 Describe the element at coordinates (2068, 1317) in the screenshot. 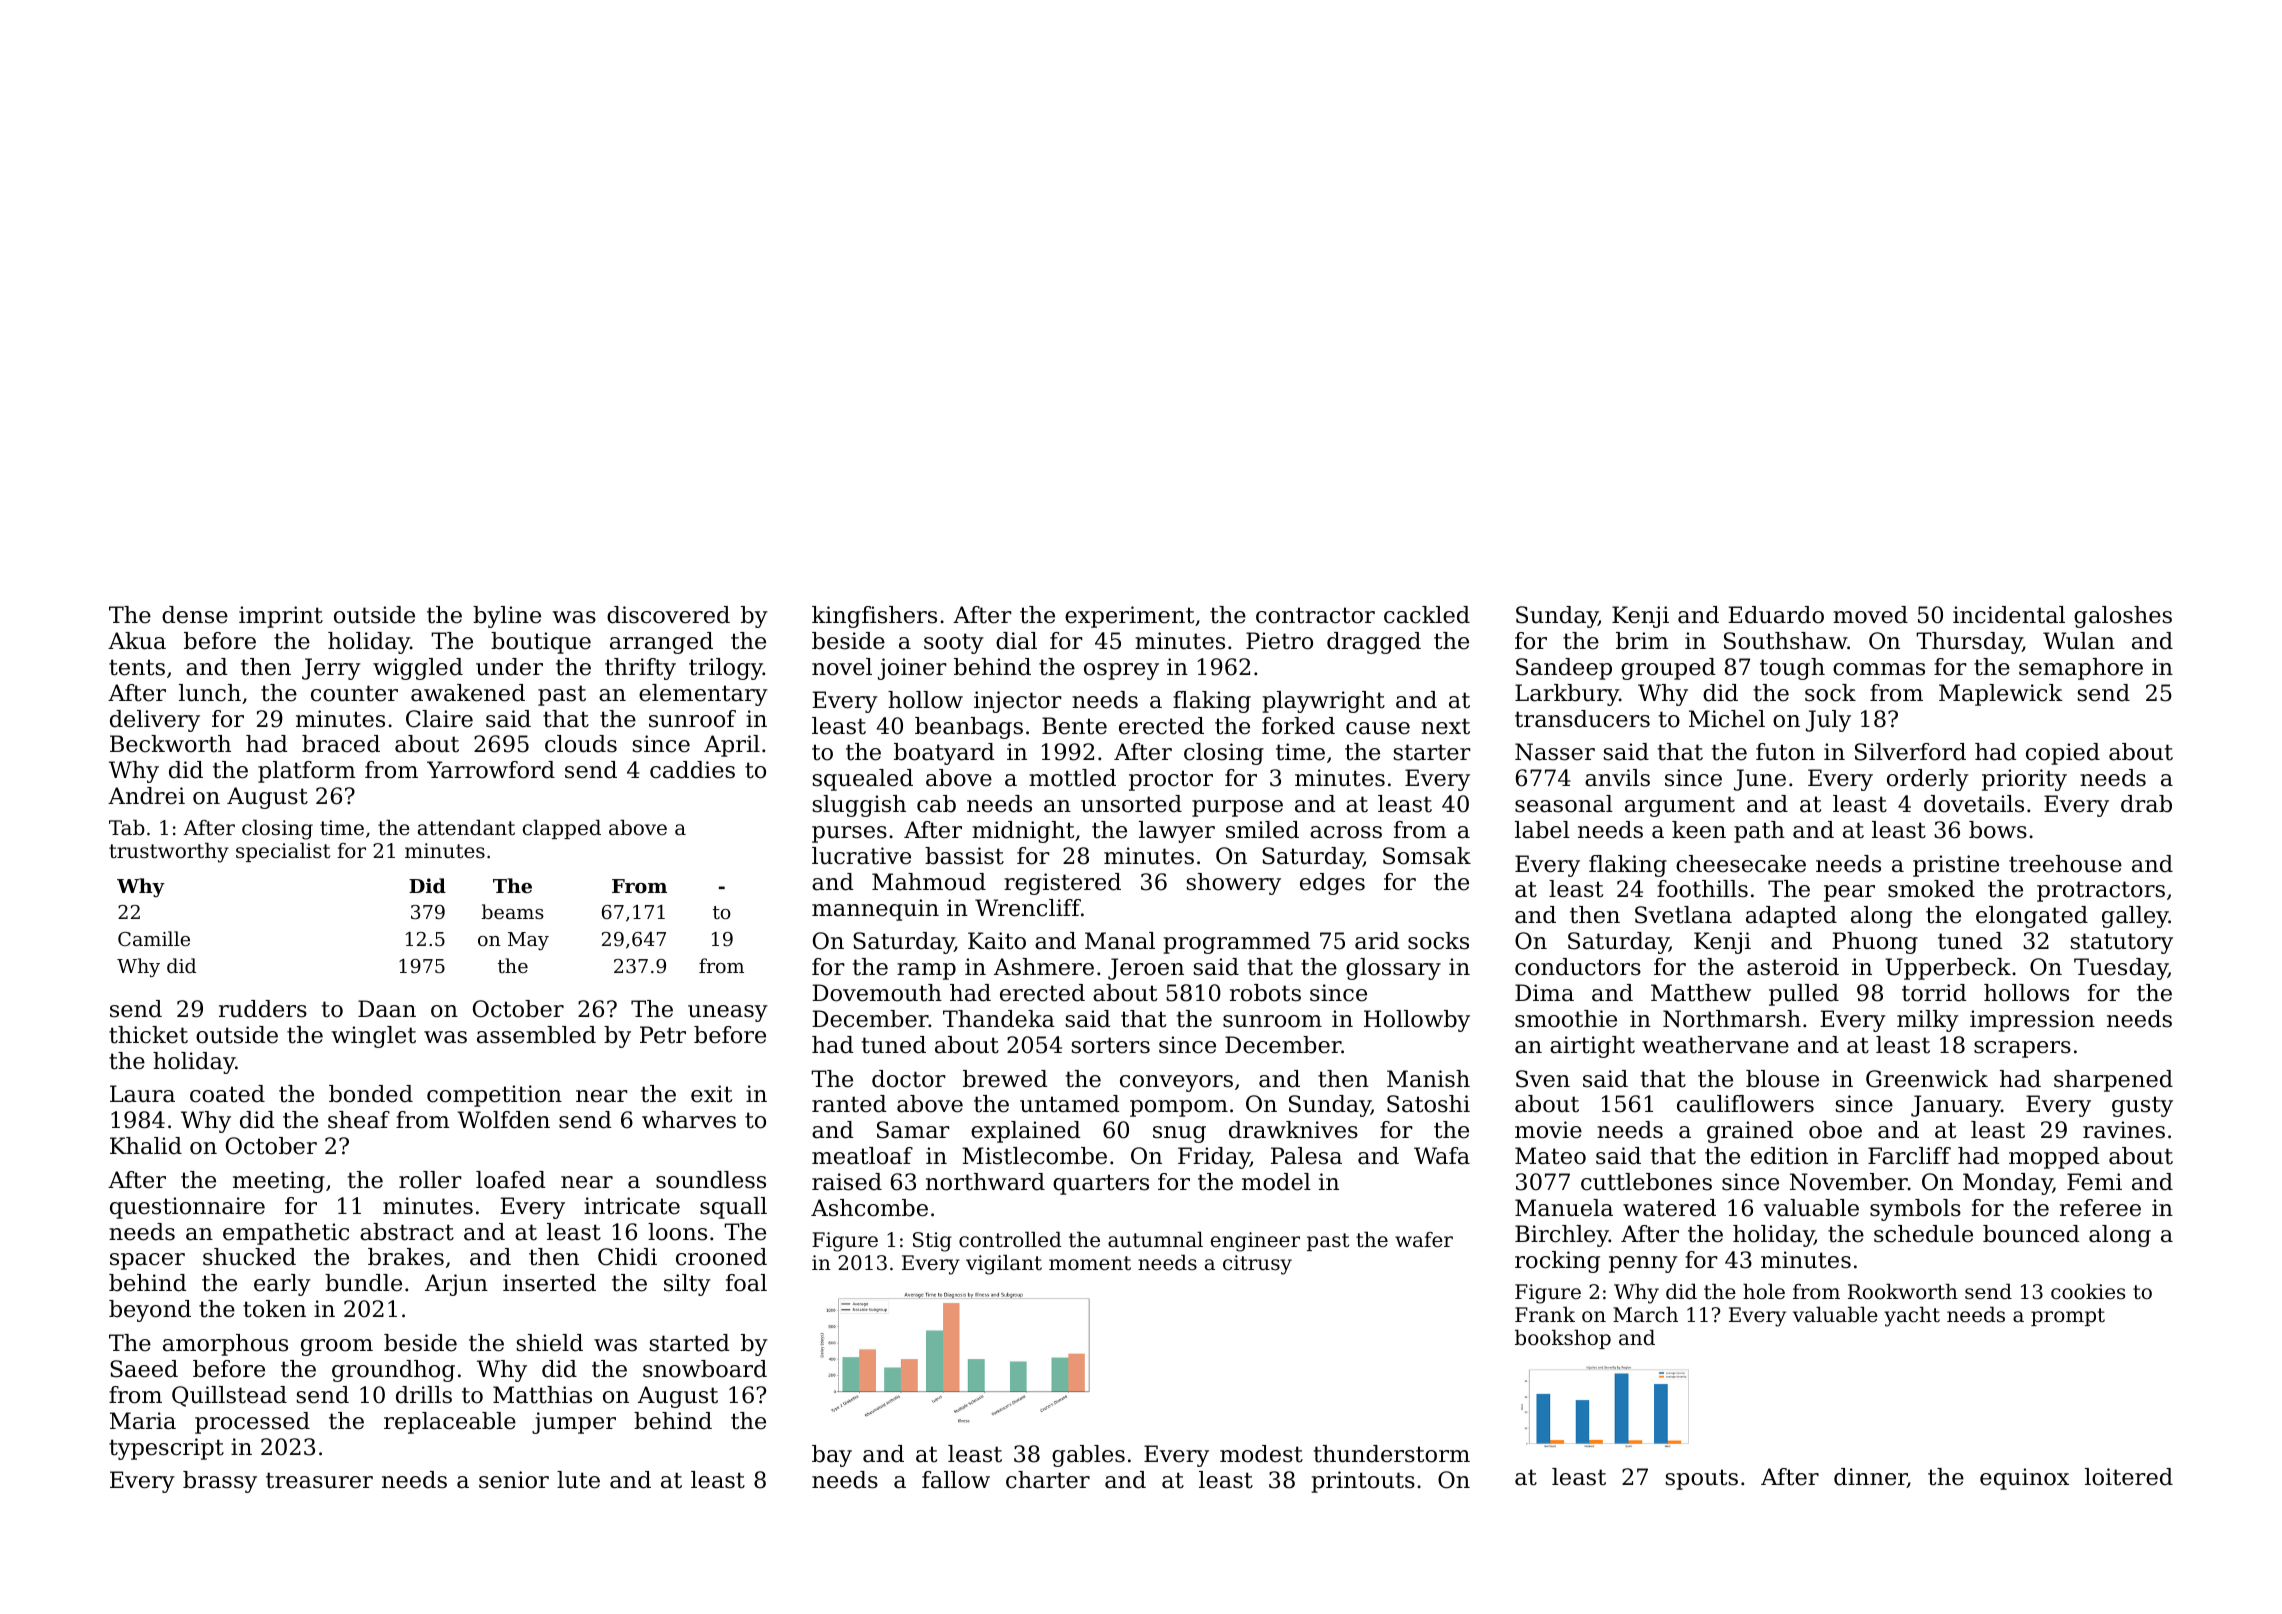

I see `prompt` at that location.
